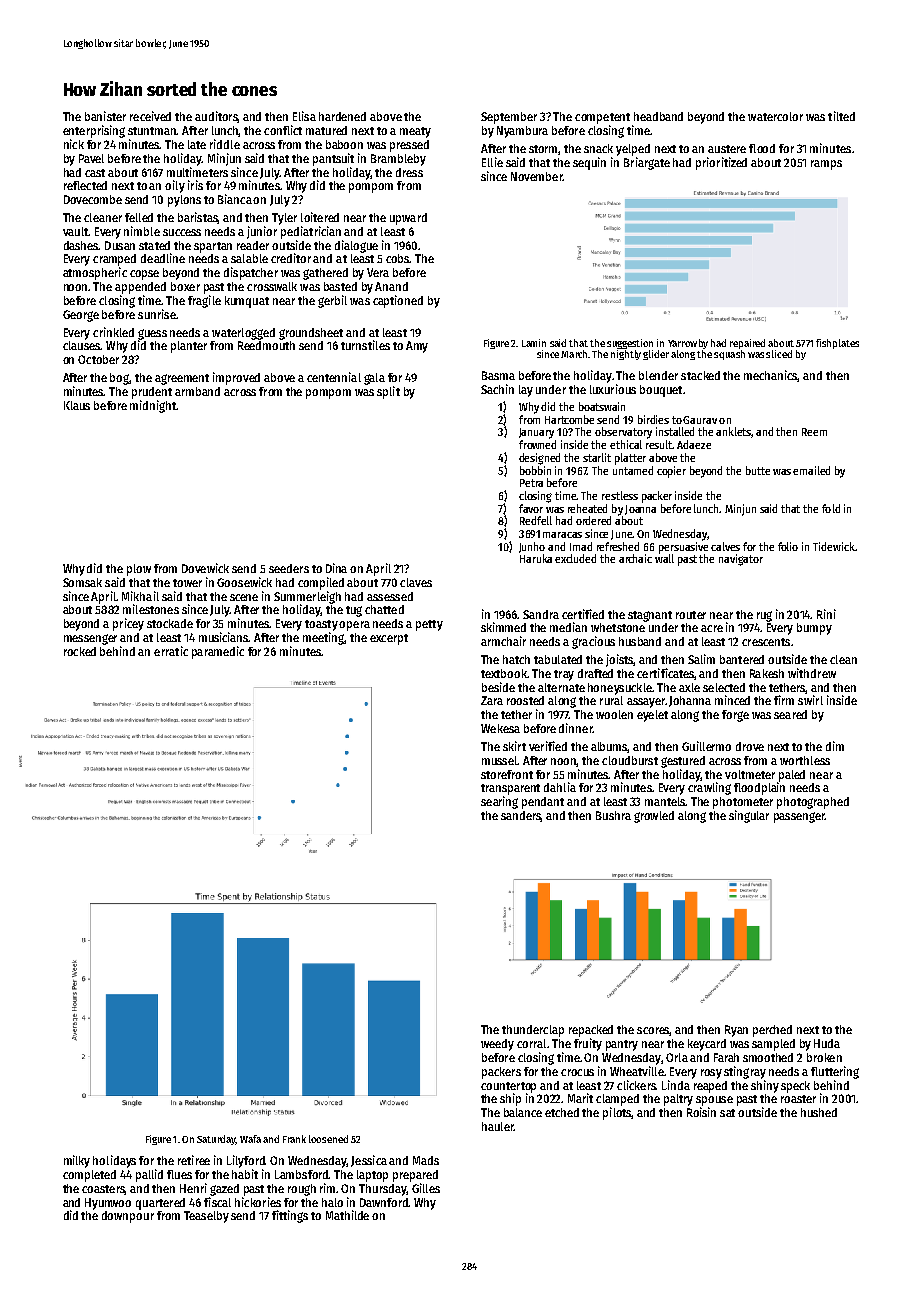  Describe the element at coordinates (497, 389) in the document. I see `Sachin` at that location.
